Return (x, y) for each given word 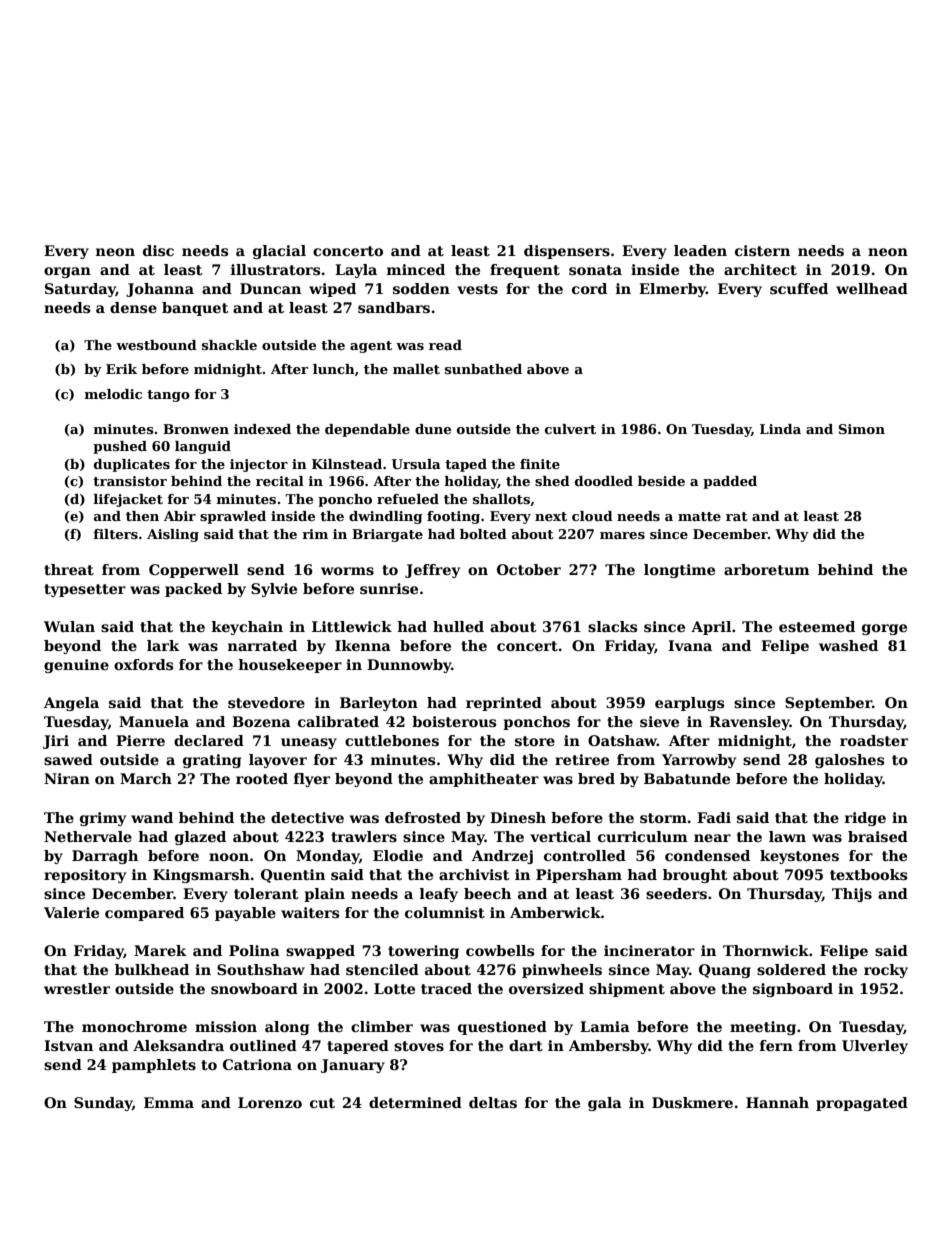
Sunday (103, 1104)
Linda (780, 429)
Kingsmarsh (201, 876)
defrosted (423, 817)
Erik (121, 369)
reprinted (504, 704)
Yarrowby (699, 761)
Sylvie (274, 590)
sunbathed (483, 369)
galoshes (849, 761)
